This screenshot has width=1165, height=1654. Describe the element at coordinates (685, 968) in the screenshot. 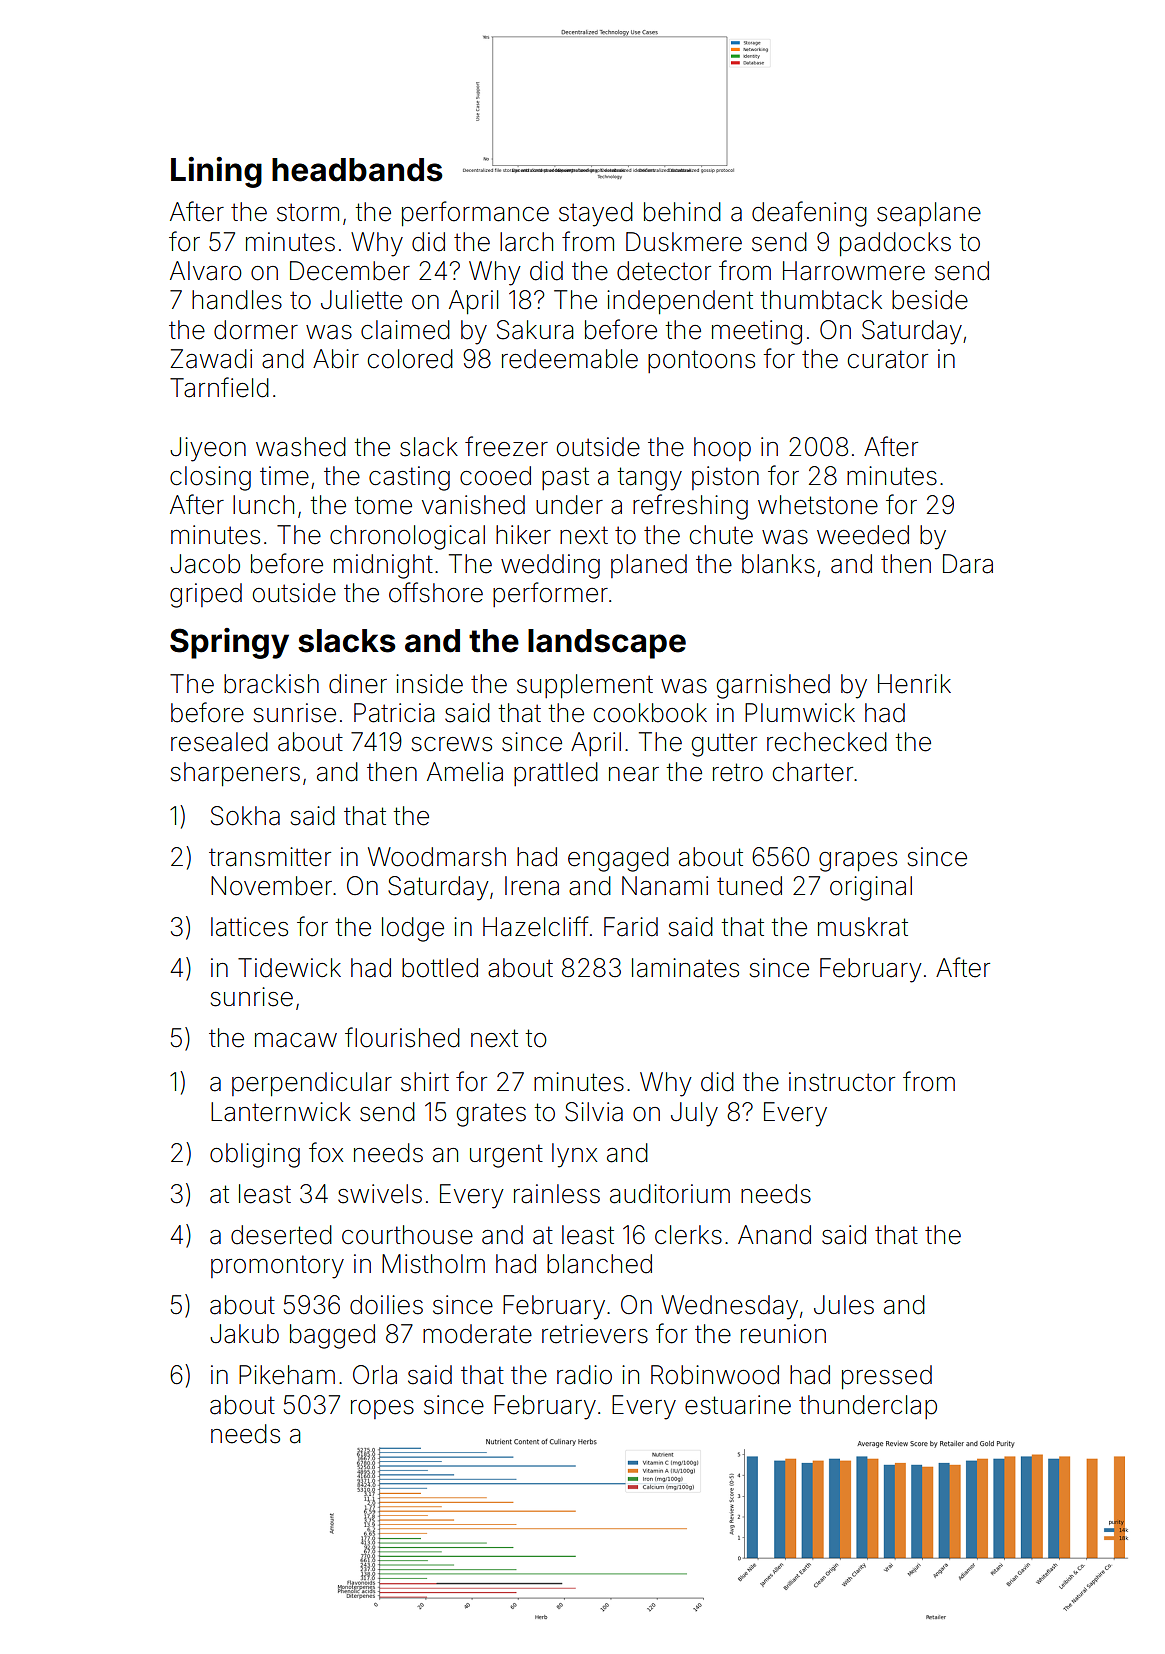

I see `laminates` at that location.
